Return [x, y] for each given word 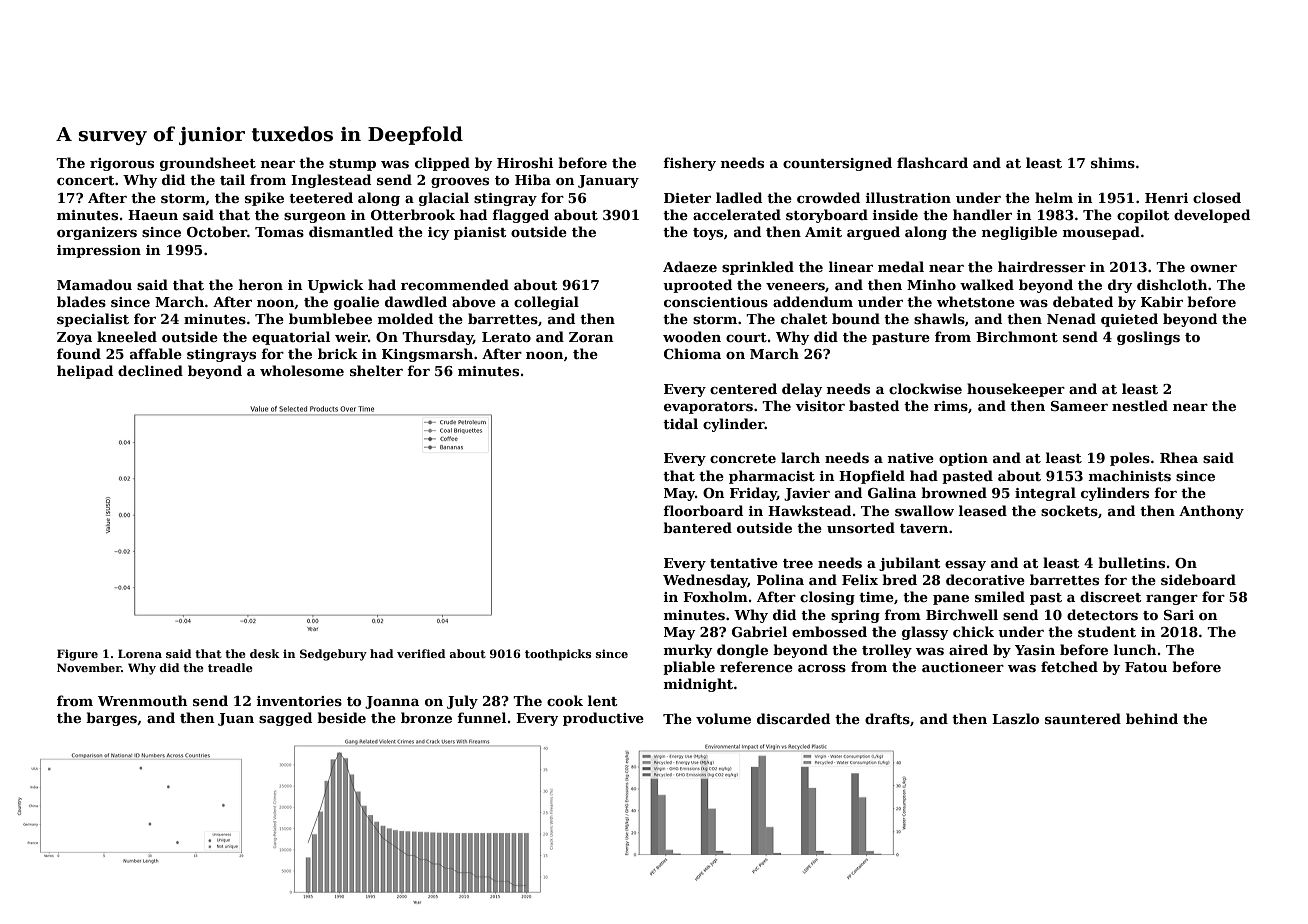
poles [1130, 459]
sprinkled [758, 268]
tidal [680, 423]
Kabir [1162, 301]
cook [565, 700]
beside [341, 717]
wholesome [302, 370]
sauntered [1083, 718]
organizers [97, 233]
